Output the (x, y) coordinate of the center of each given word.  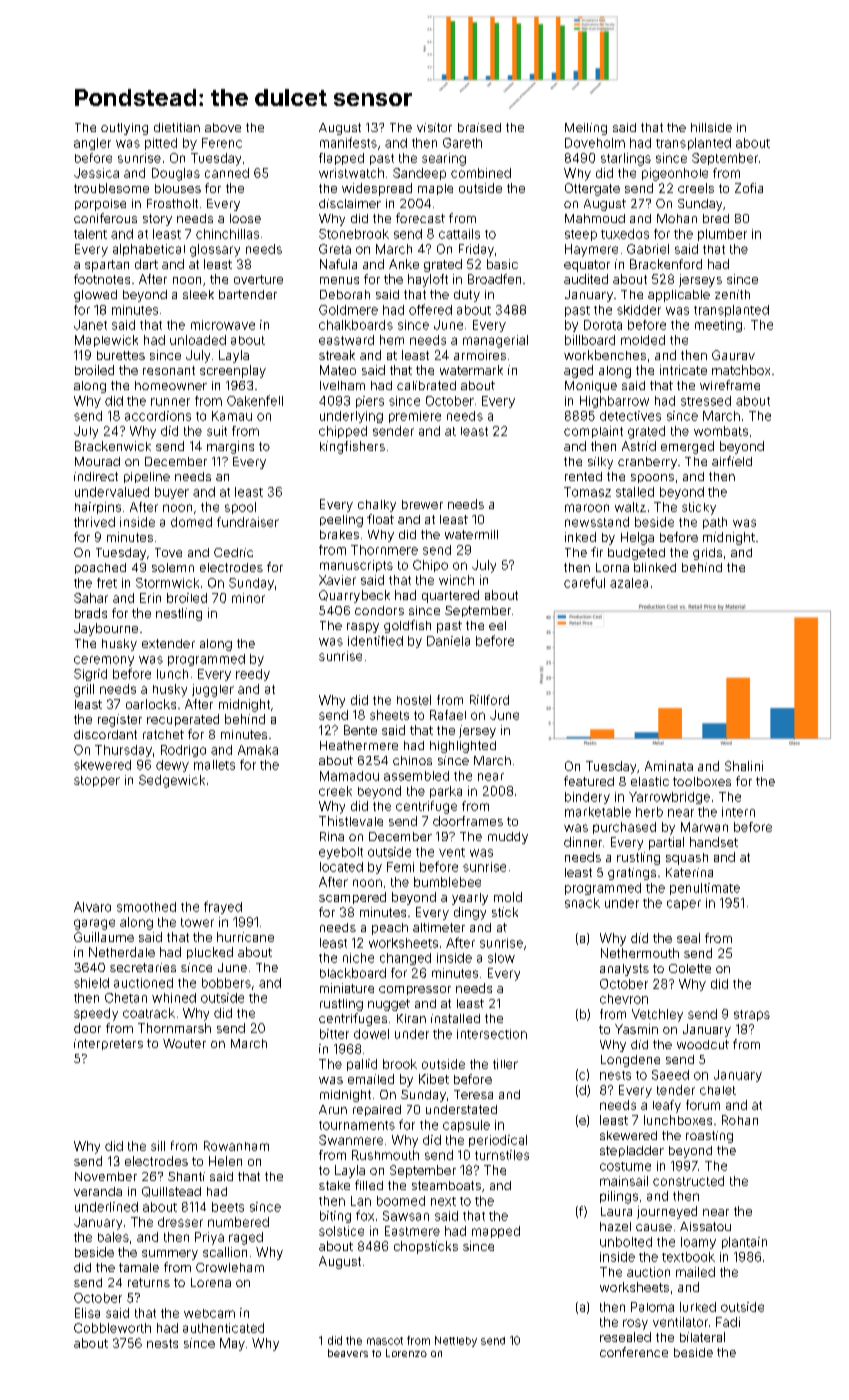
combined (481, 173)
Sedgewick (172, 781)
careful (584, 582)
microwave (223, 325)
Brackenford (666, 264)
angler (92, 144)
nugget (389, 1005)
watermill (471, 534)
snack (582, 903)
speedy (96, 1014)
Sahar (91, 598)
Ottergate (592, 189)
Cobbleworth (112, 1328)
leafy (667, 1106)
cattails (459, 234)
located (341, 867)
